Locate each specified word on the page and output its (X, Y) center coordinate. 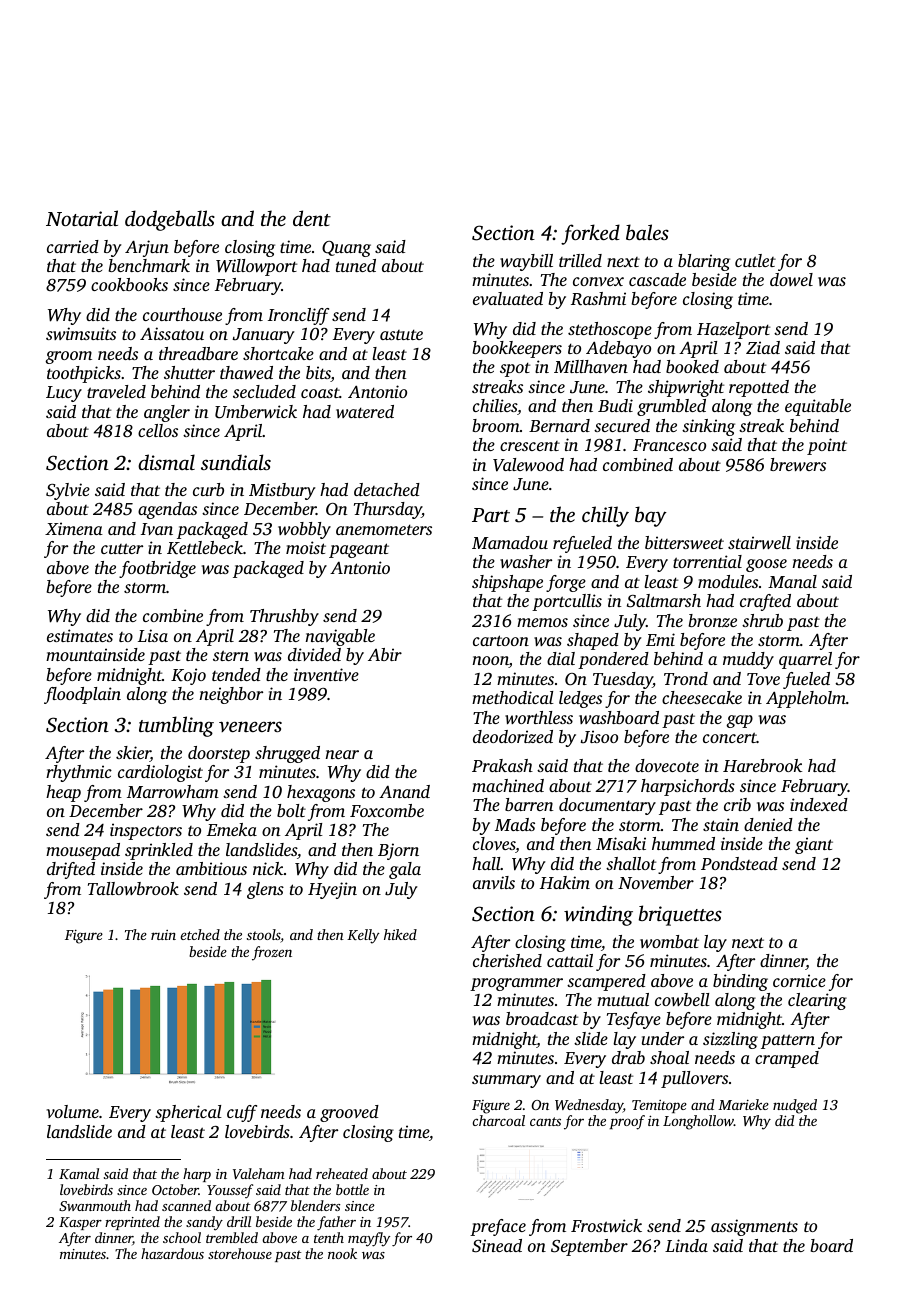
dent (312, 218)
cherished (507, 960)
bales (647, 232)
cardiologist (160, 773)
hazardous (172, 1253)
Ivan (157, 529)
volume (73, 1111)
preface (498, 1227)
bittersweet (684, 542)
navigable (340, 637)
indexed (819, 804)
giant (814, 845)
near (342, 754)
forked (590, 234)
